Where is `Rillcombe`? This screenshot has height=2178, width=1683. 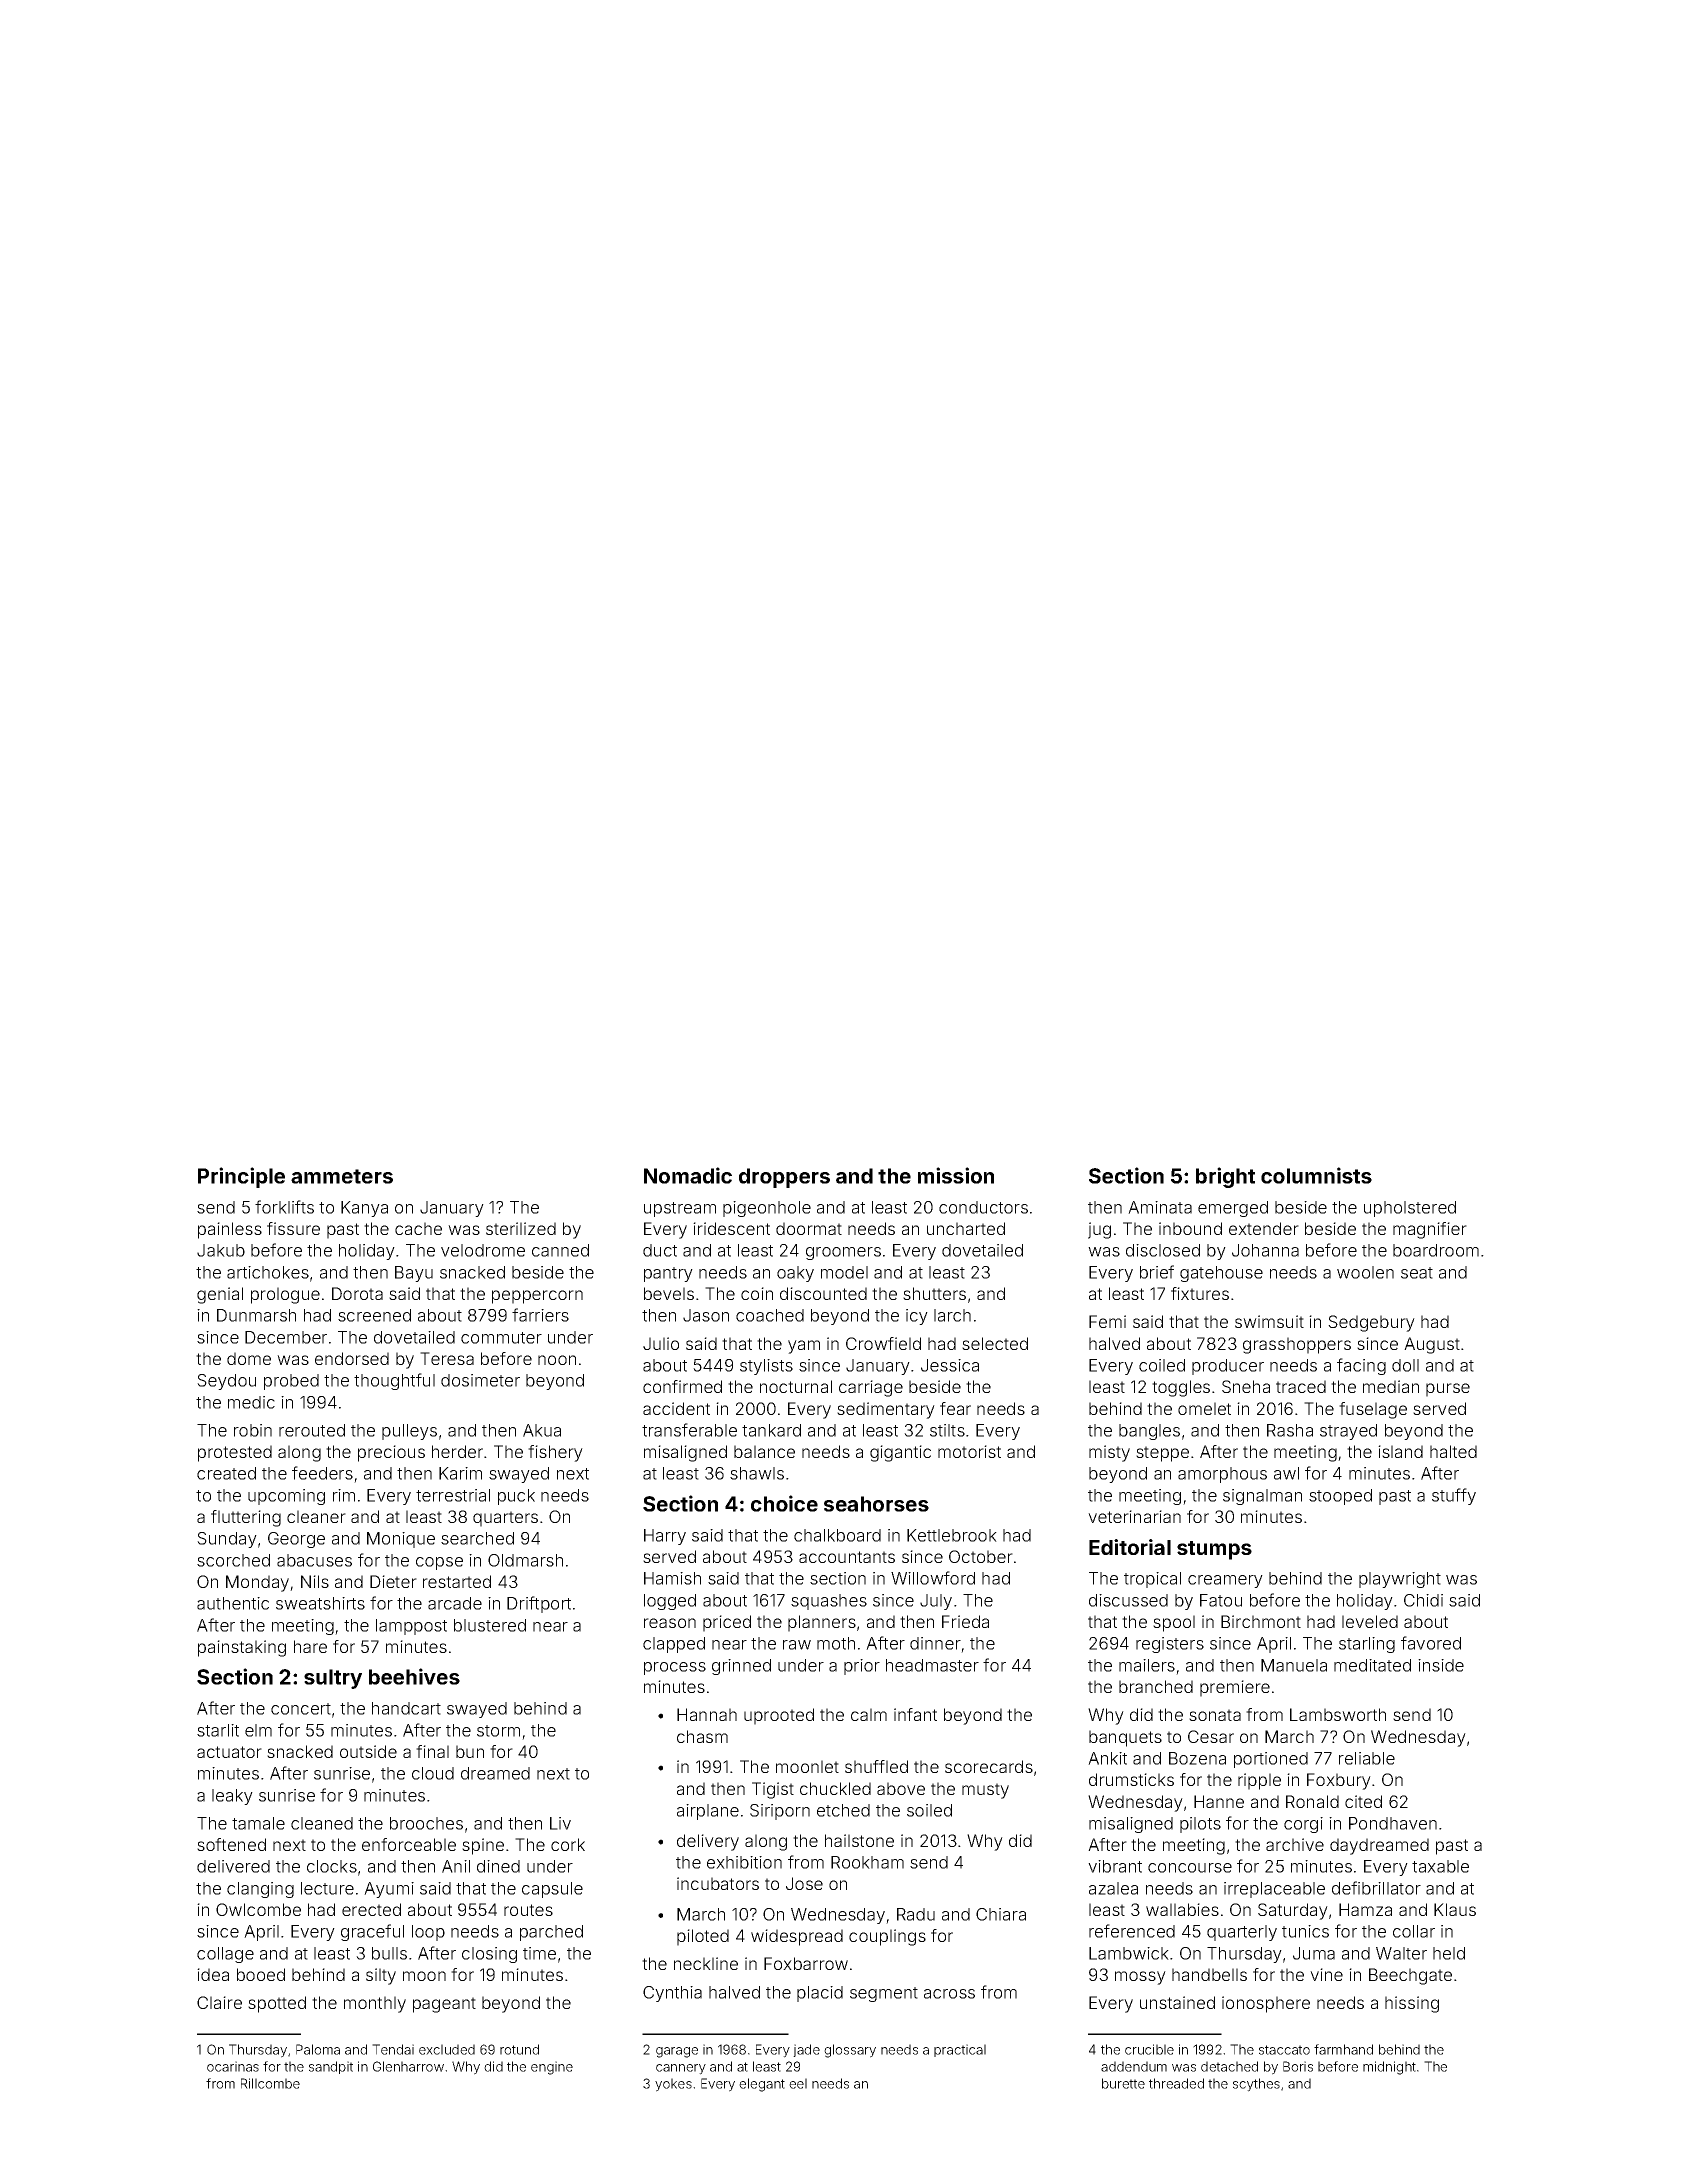 Rillcombe is located at coordinates (270, 2083).
